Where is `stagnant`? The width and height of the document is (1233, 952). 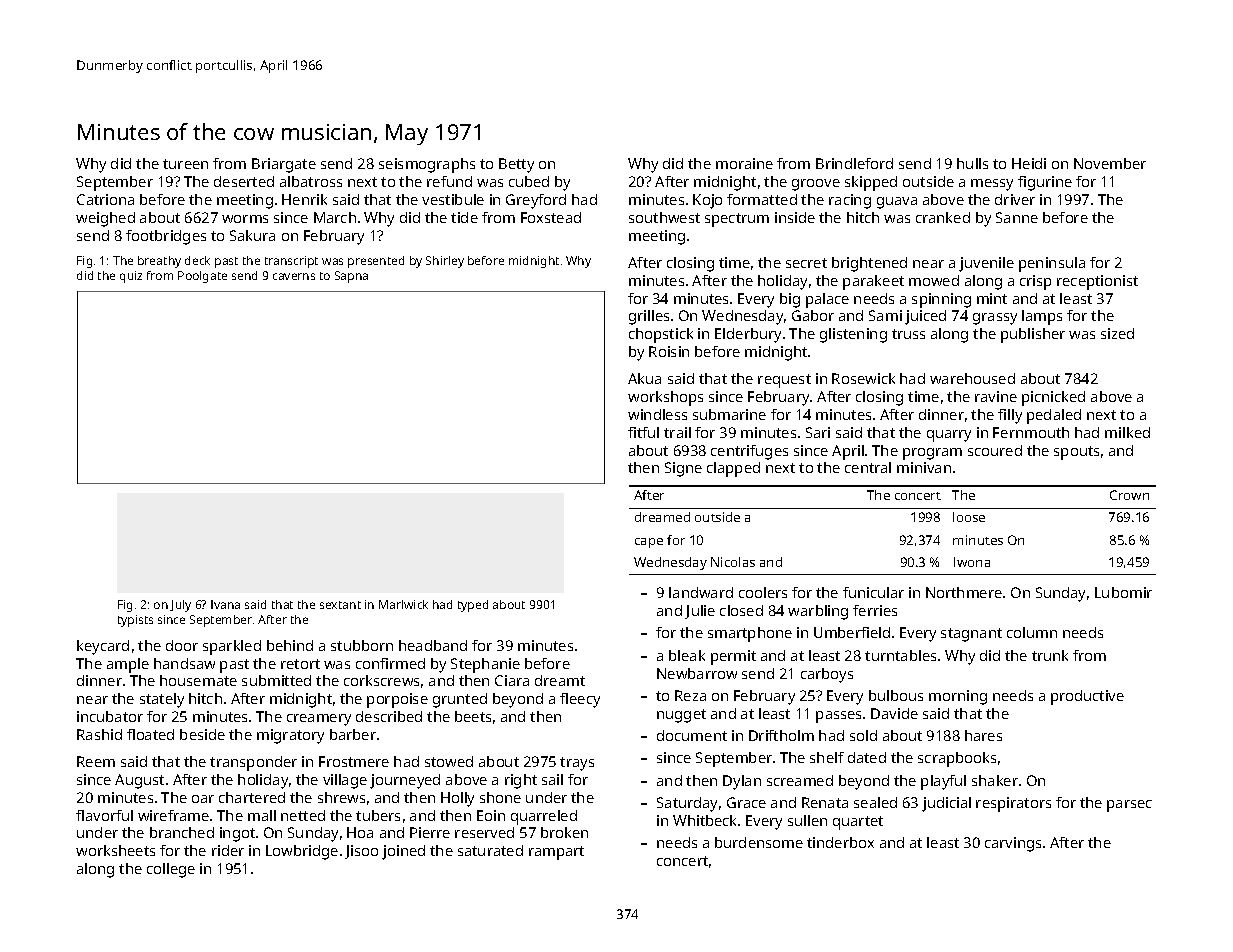
stagnant is located at coordinates (971, 635).
